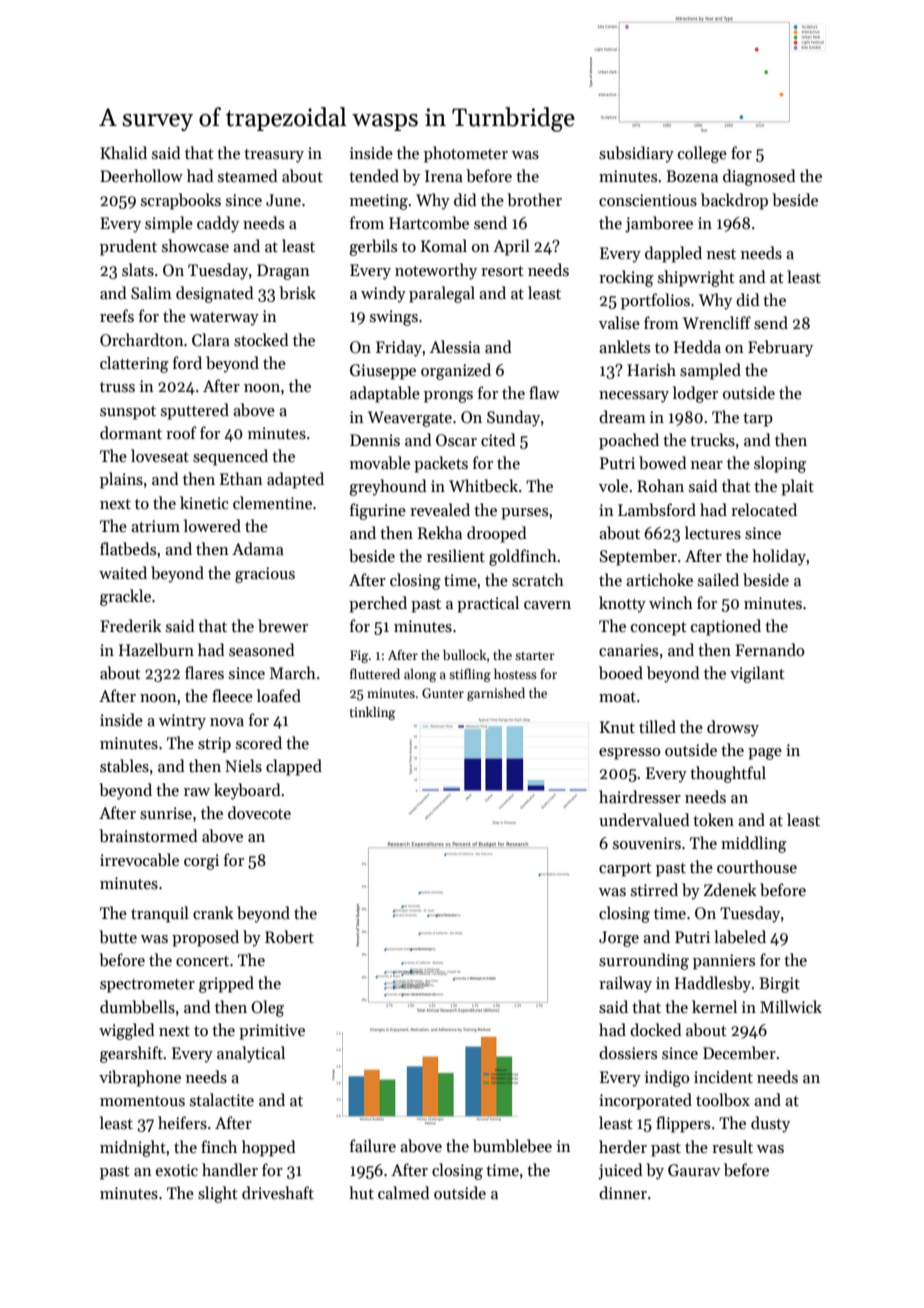 Image resolution: width=924 pixels, height=1308 pixels. I want to click on calmed, so click(404, 1192).
